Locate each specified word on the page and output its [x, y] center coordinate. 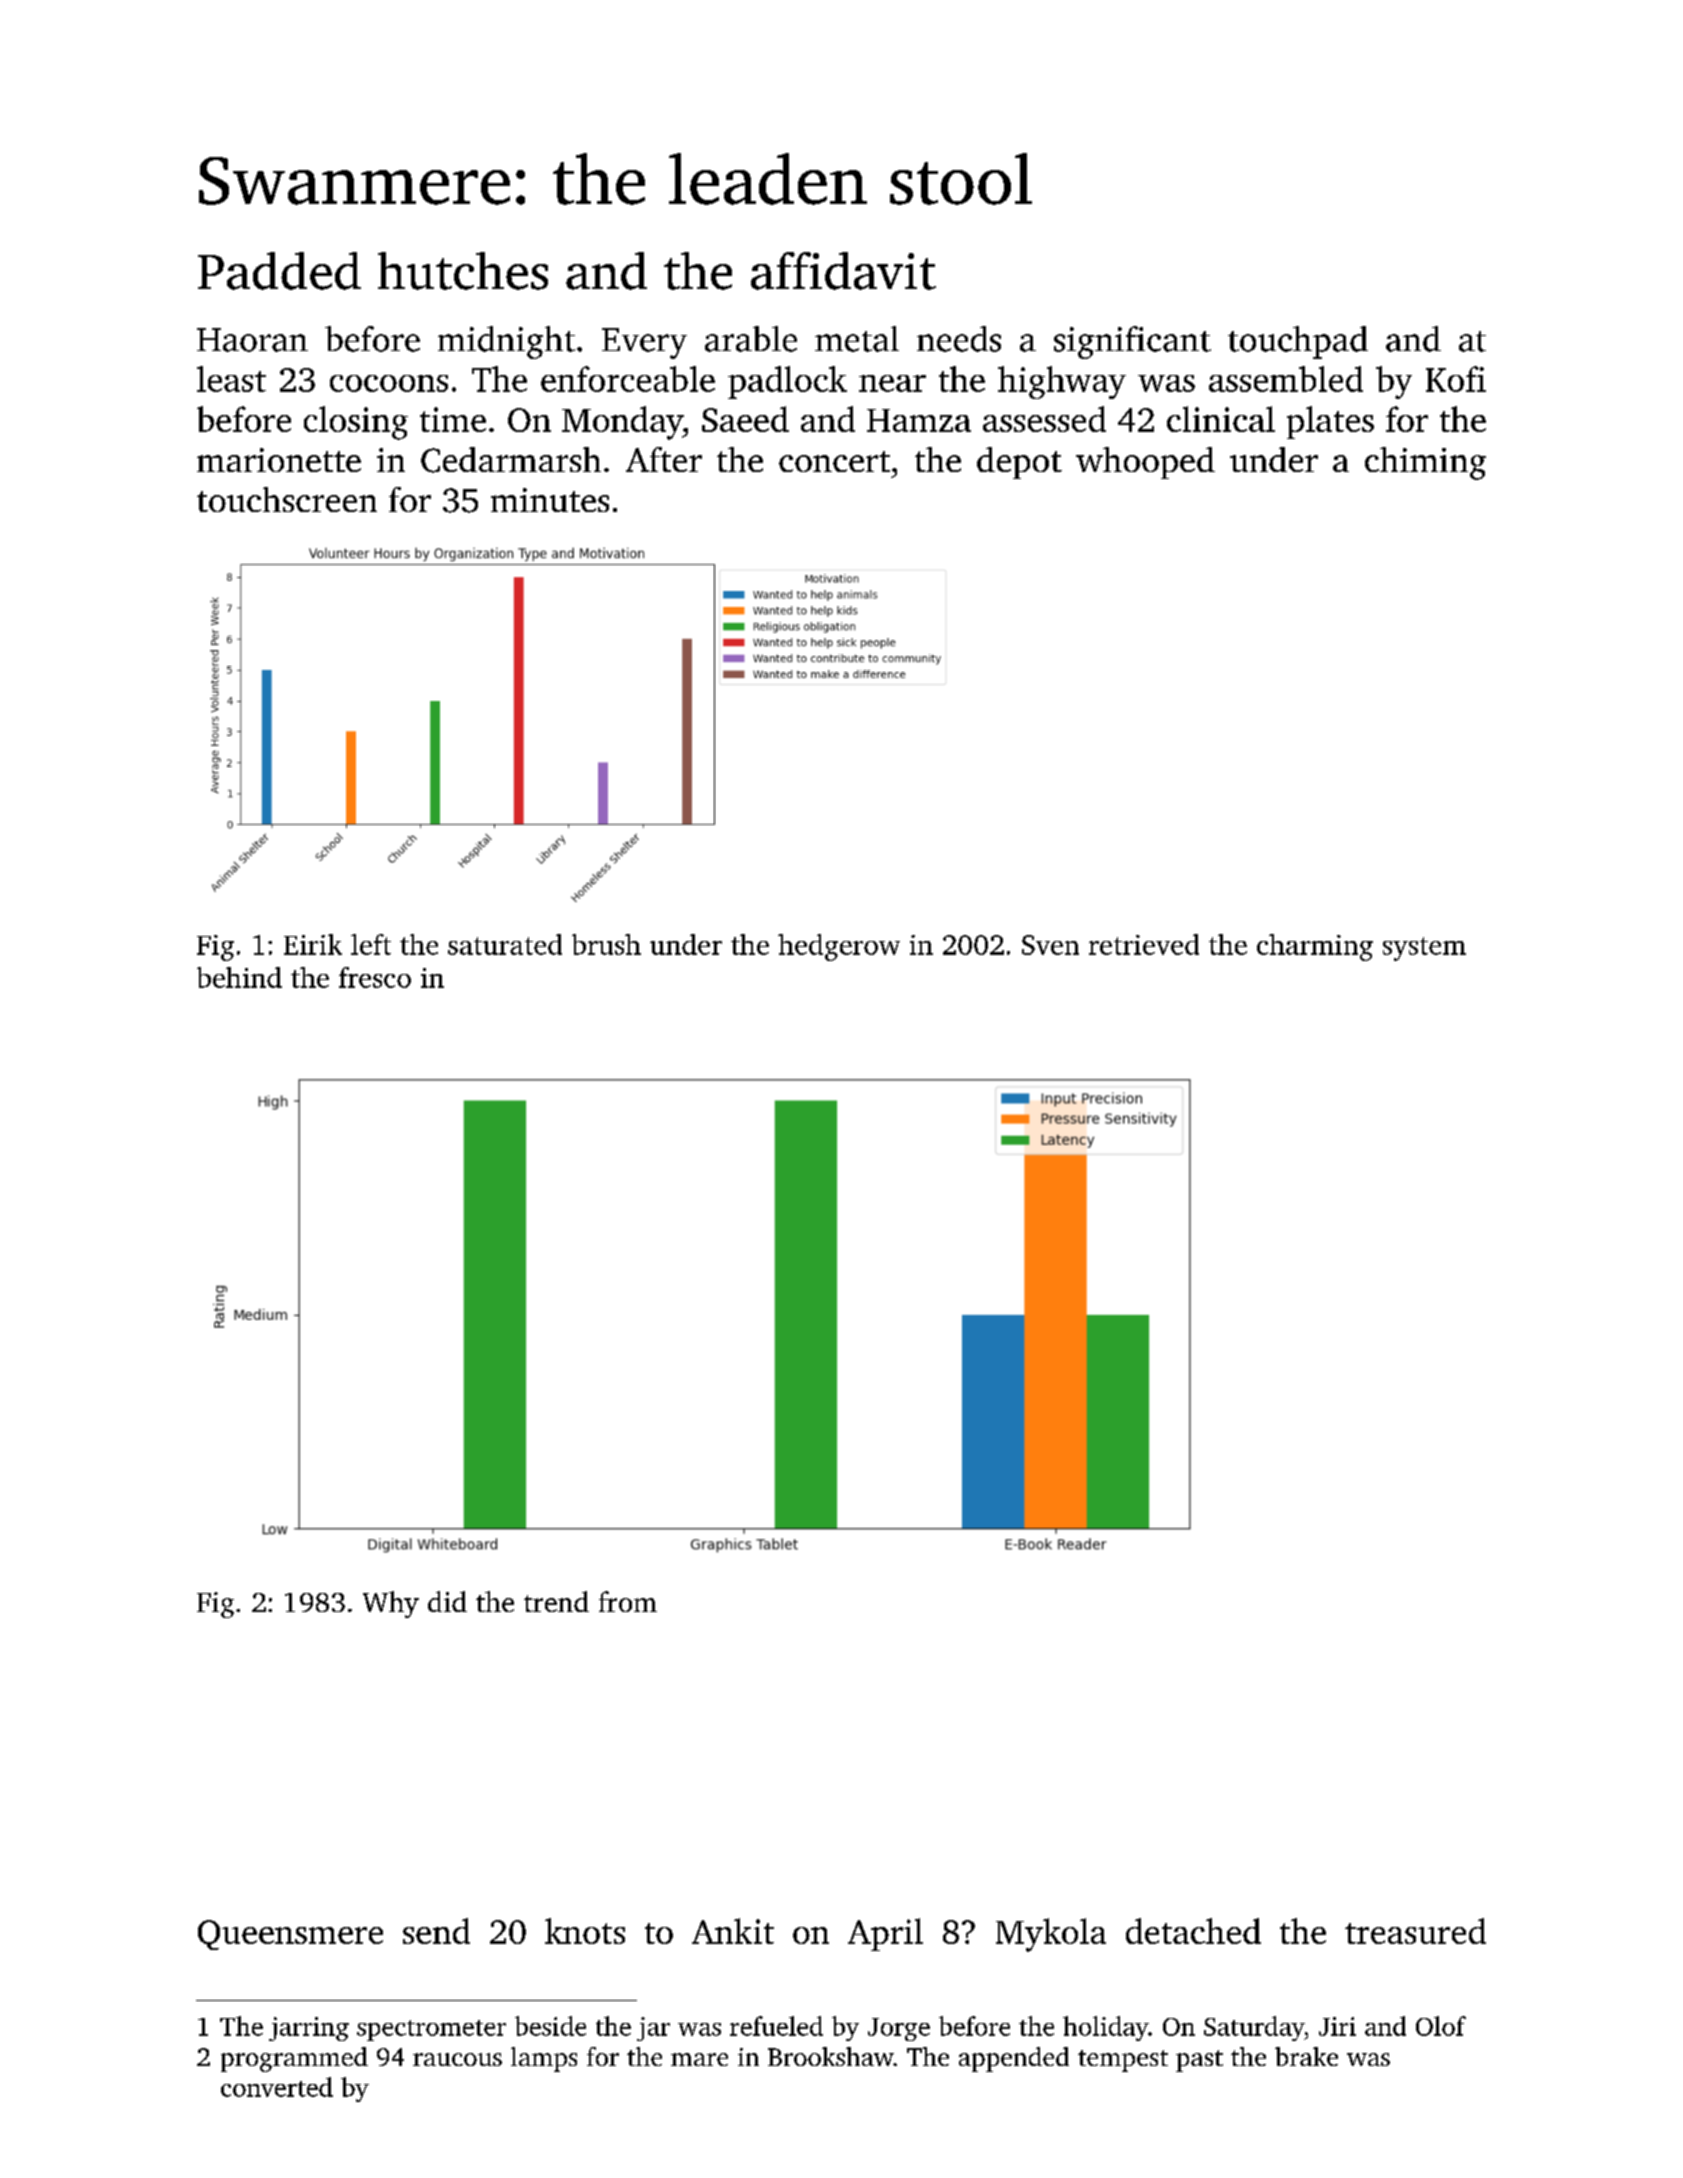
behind [239, 977]
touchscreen [287, 499]
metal [857, 339]
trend [556, 1601]
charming [1315, 947]
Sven [1050, 945]
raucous [457, 2059]
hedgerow [839, 947]
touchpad [1298, 342]
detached [1193, 1931]
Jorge [899, 2029]
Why [391, 1604]
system [1424, 949]
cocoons [389, 383]
